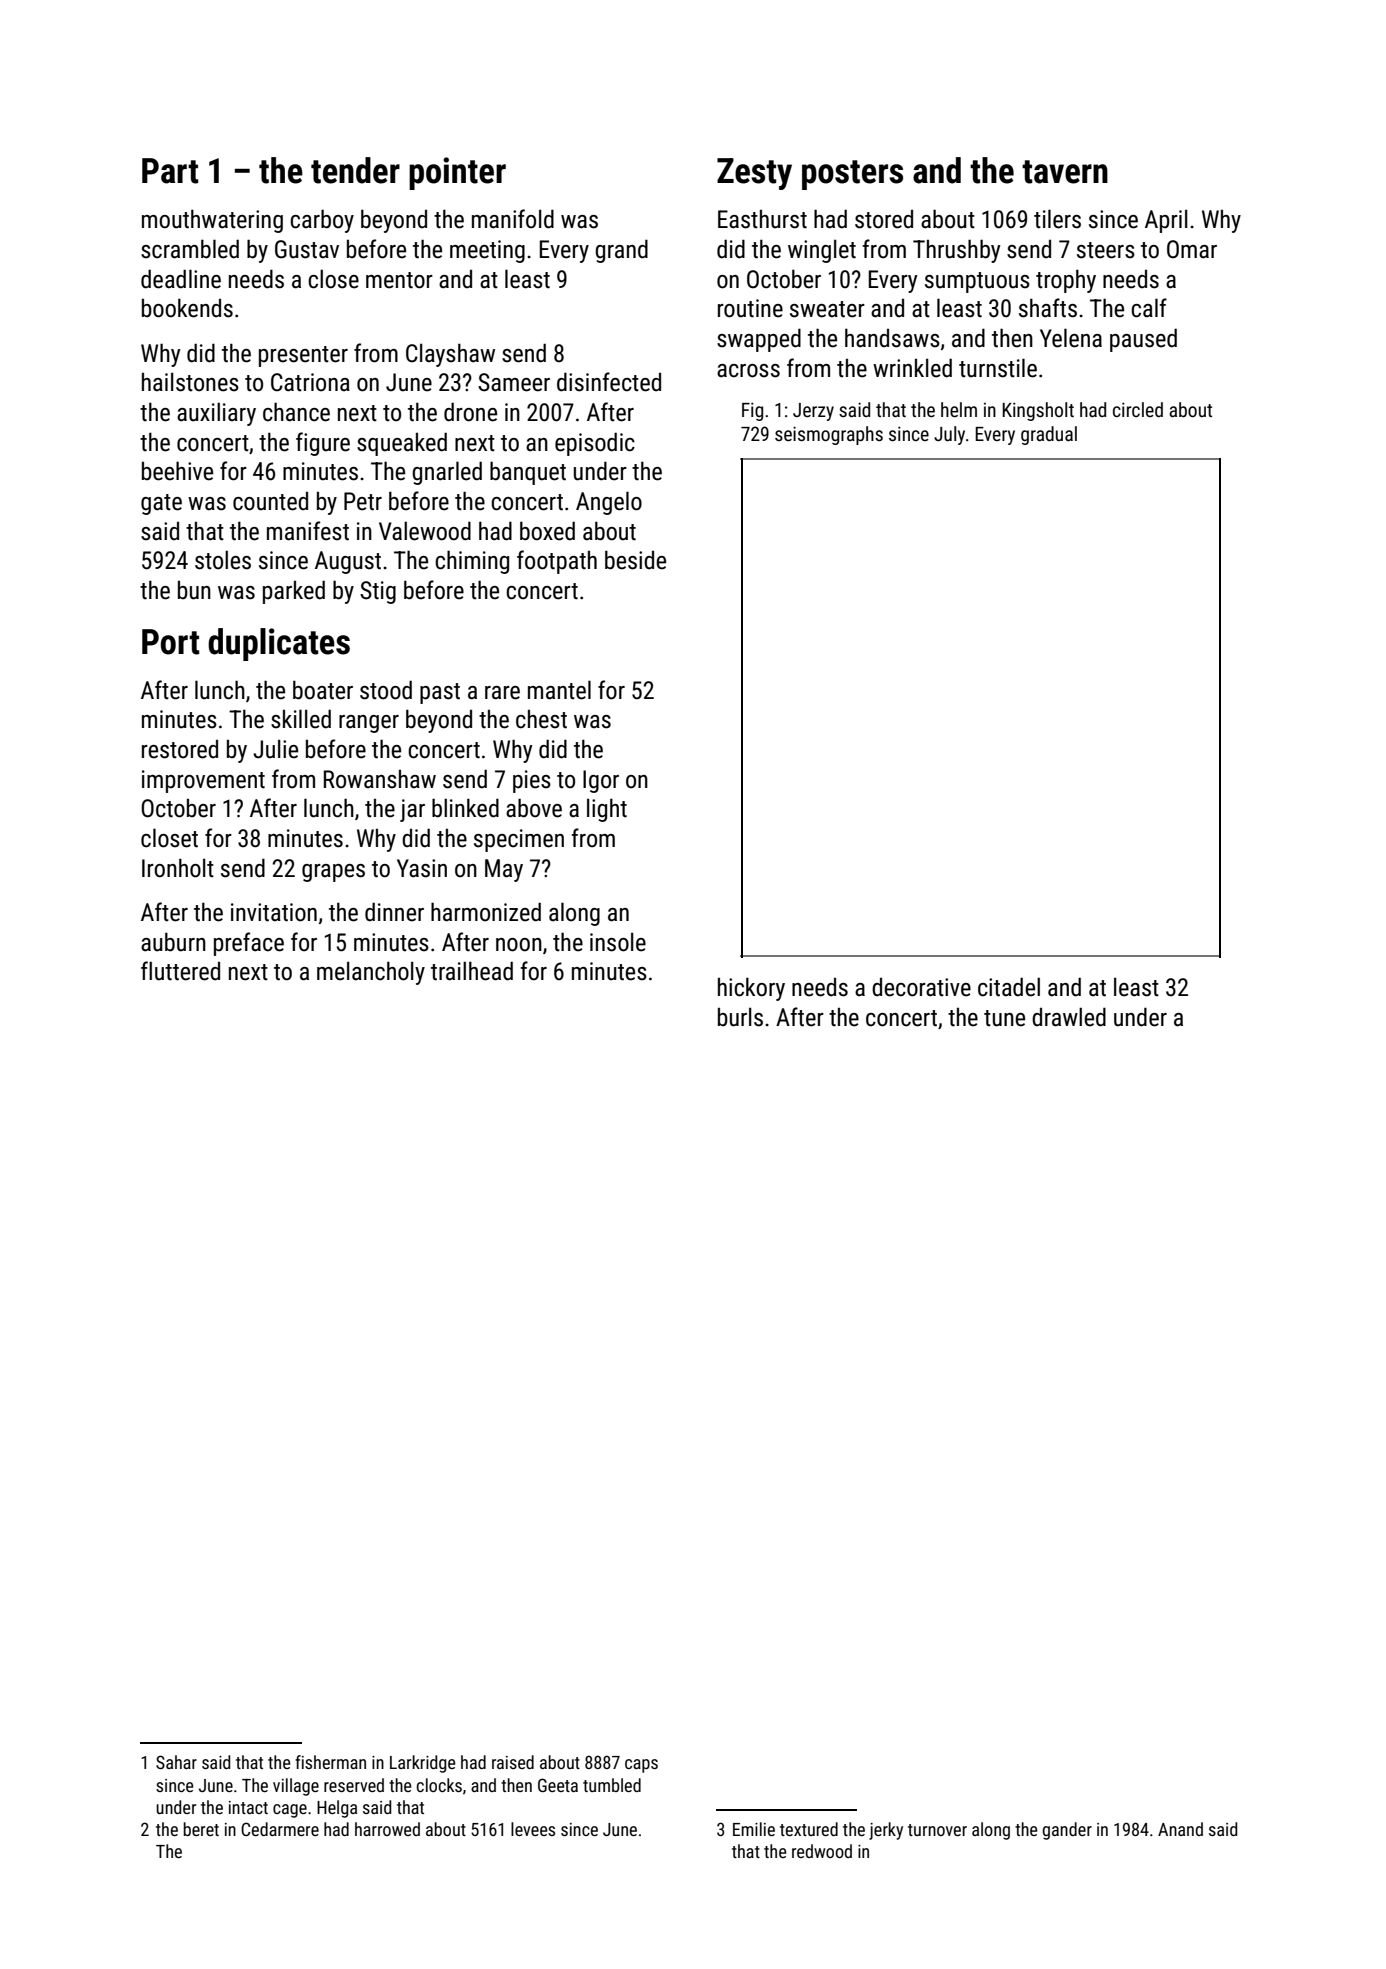 The image size is (1386, 1969). I want to click on caps, so click(641, 1766).
